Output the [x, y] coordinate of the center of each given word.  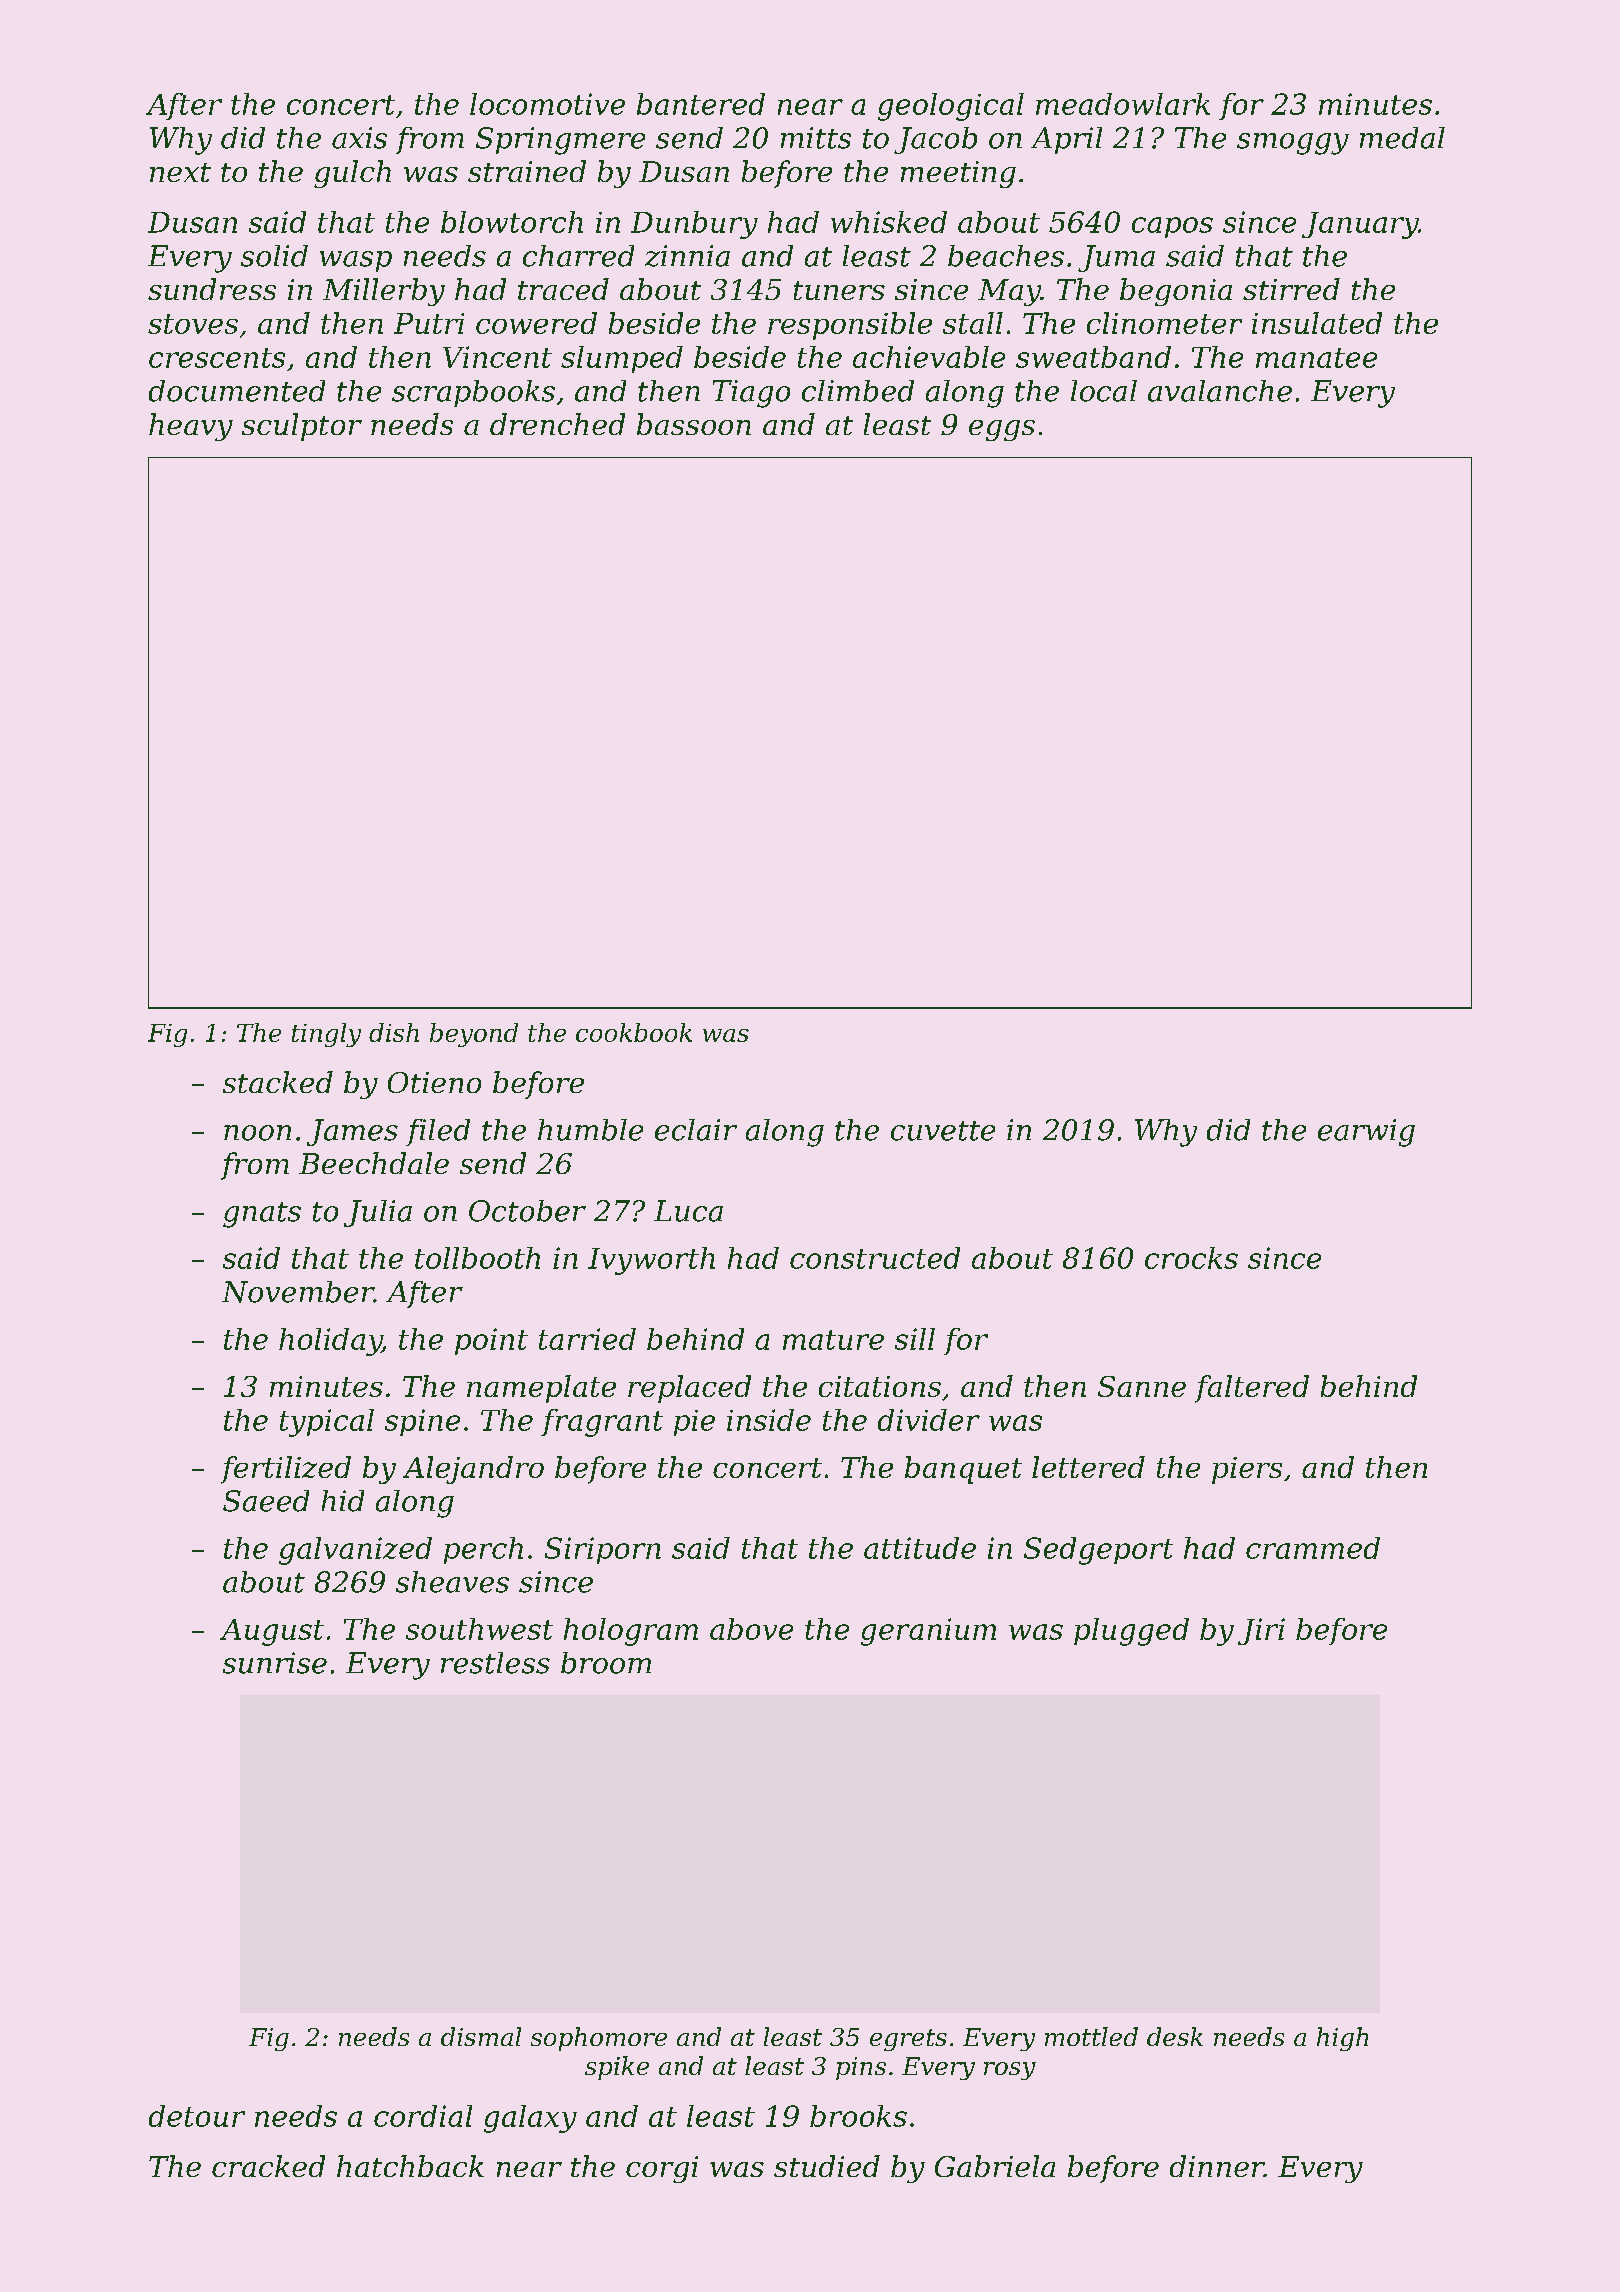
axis [359, 138]
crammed [1313, 1548]
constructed [875, 1258]
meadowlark [1123, 104]
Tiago [751, 394]
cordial [423, 2116]
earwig [1366, 1133]
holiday [330, 1342]
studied [827, 2166]
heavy [191, 427]
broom [606, 1663]
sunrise [275, 1663]
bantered [701, 104]
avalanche [1220, 391]
